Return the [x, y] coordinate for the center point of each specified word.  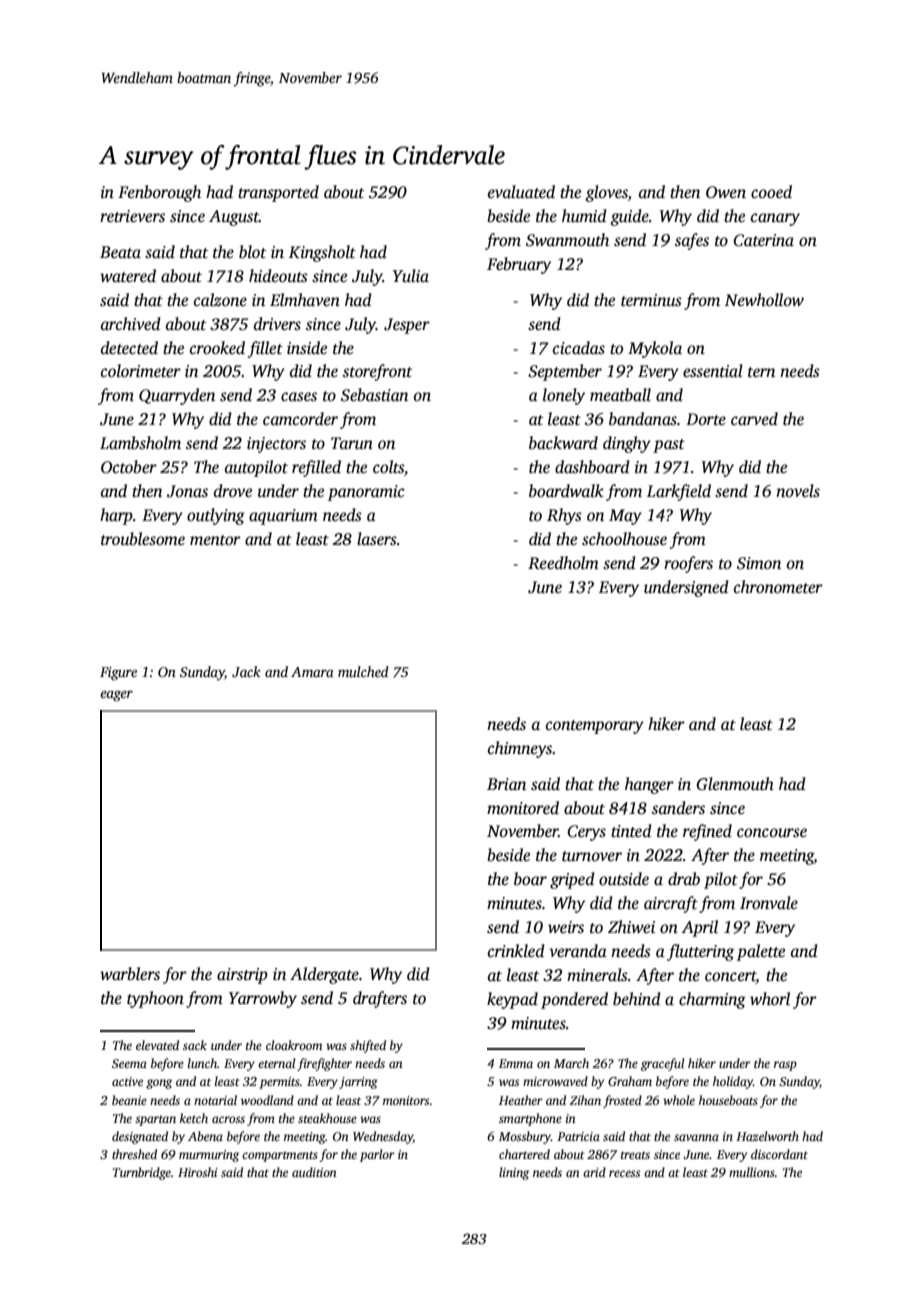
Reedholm [563, 563]
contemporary [595, 727]
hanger [649, 785]
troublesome [143, 539]
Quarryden [177, 396]
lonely [564, 396]
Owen [726, 192]
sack [195, 1045]
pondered [574, 1000]
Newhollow [764, 300]
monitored [523, 807]
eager [116, 696]
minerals [597, 975]
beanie [129, 1100]
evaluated [521, 192]
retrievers [132, 216]
